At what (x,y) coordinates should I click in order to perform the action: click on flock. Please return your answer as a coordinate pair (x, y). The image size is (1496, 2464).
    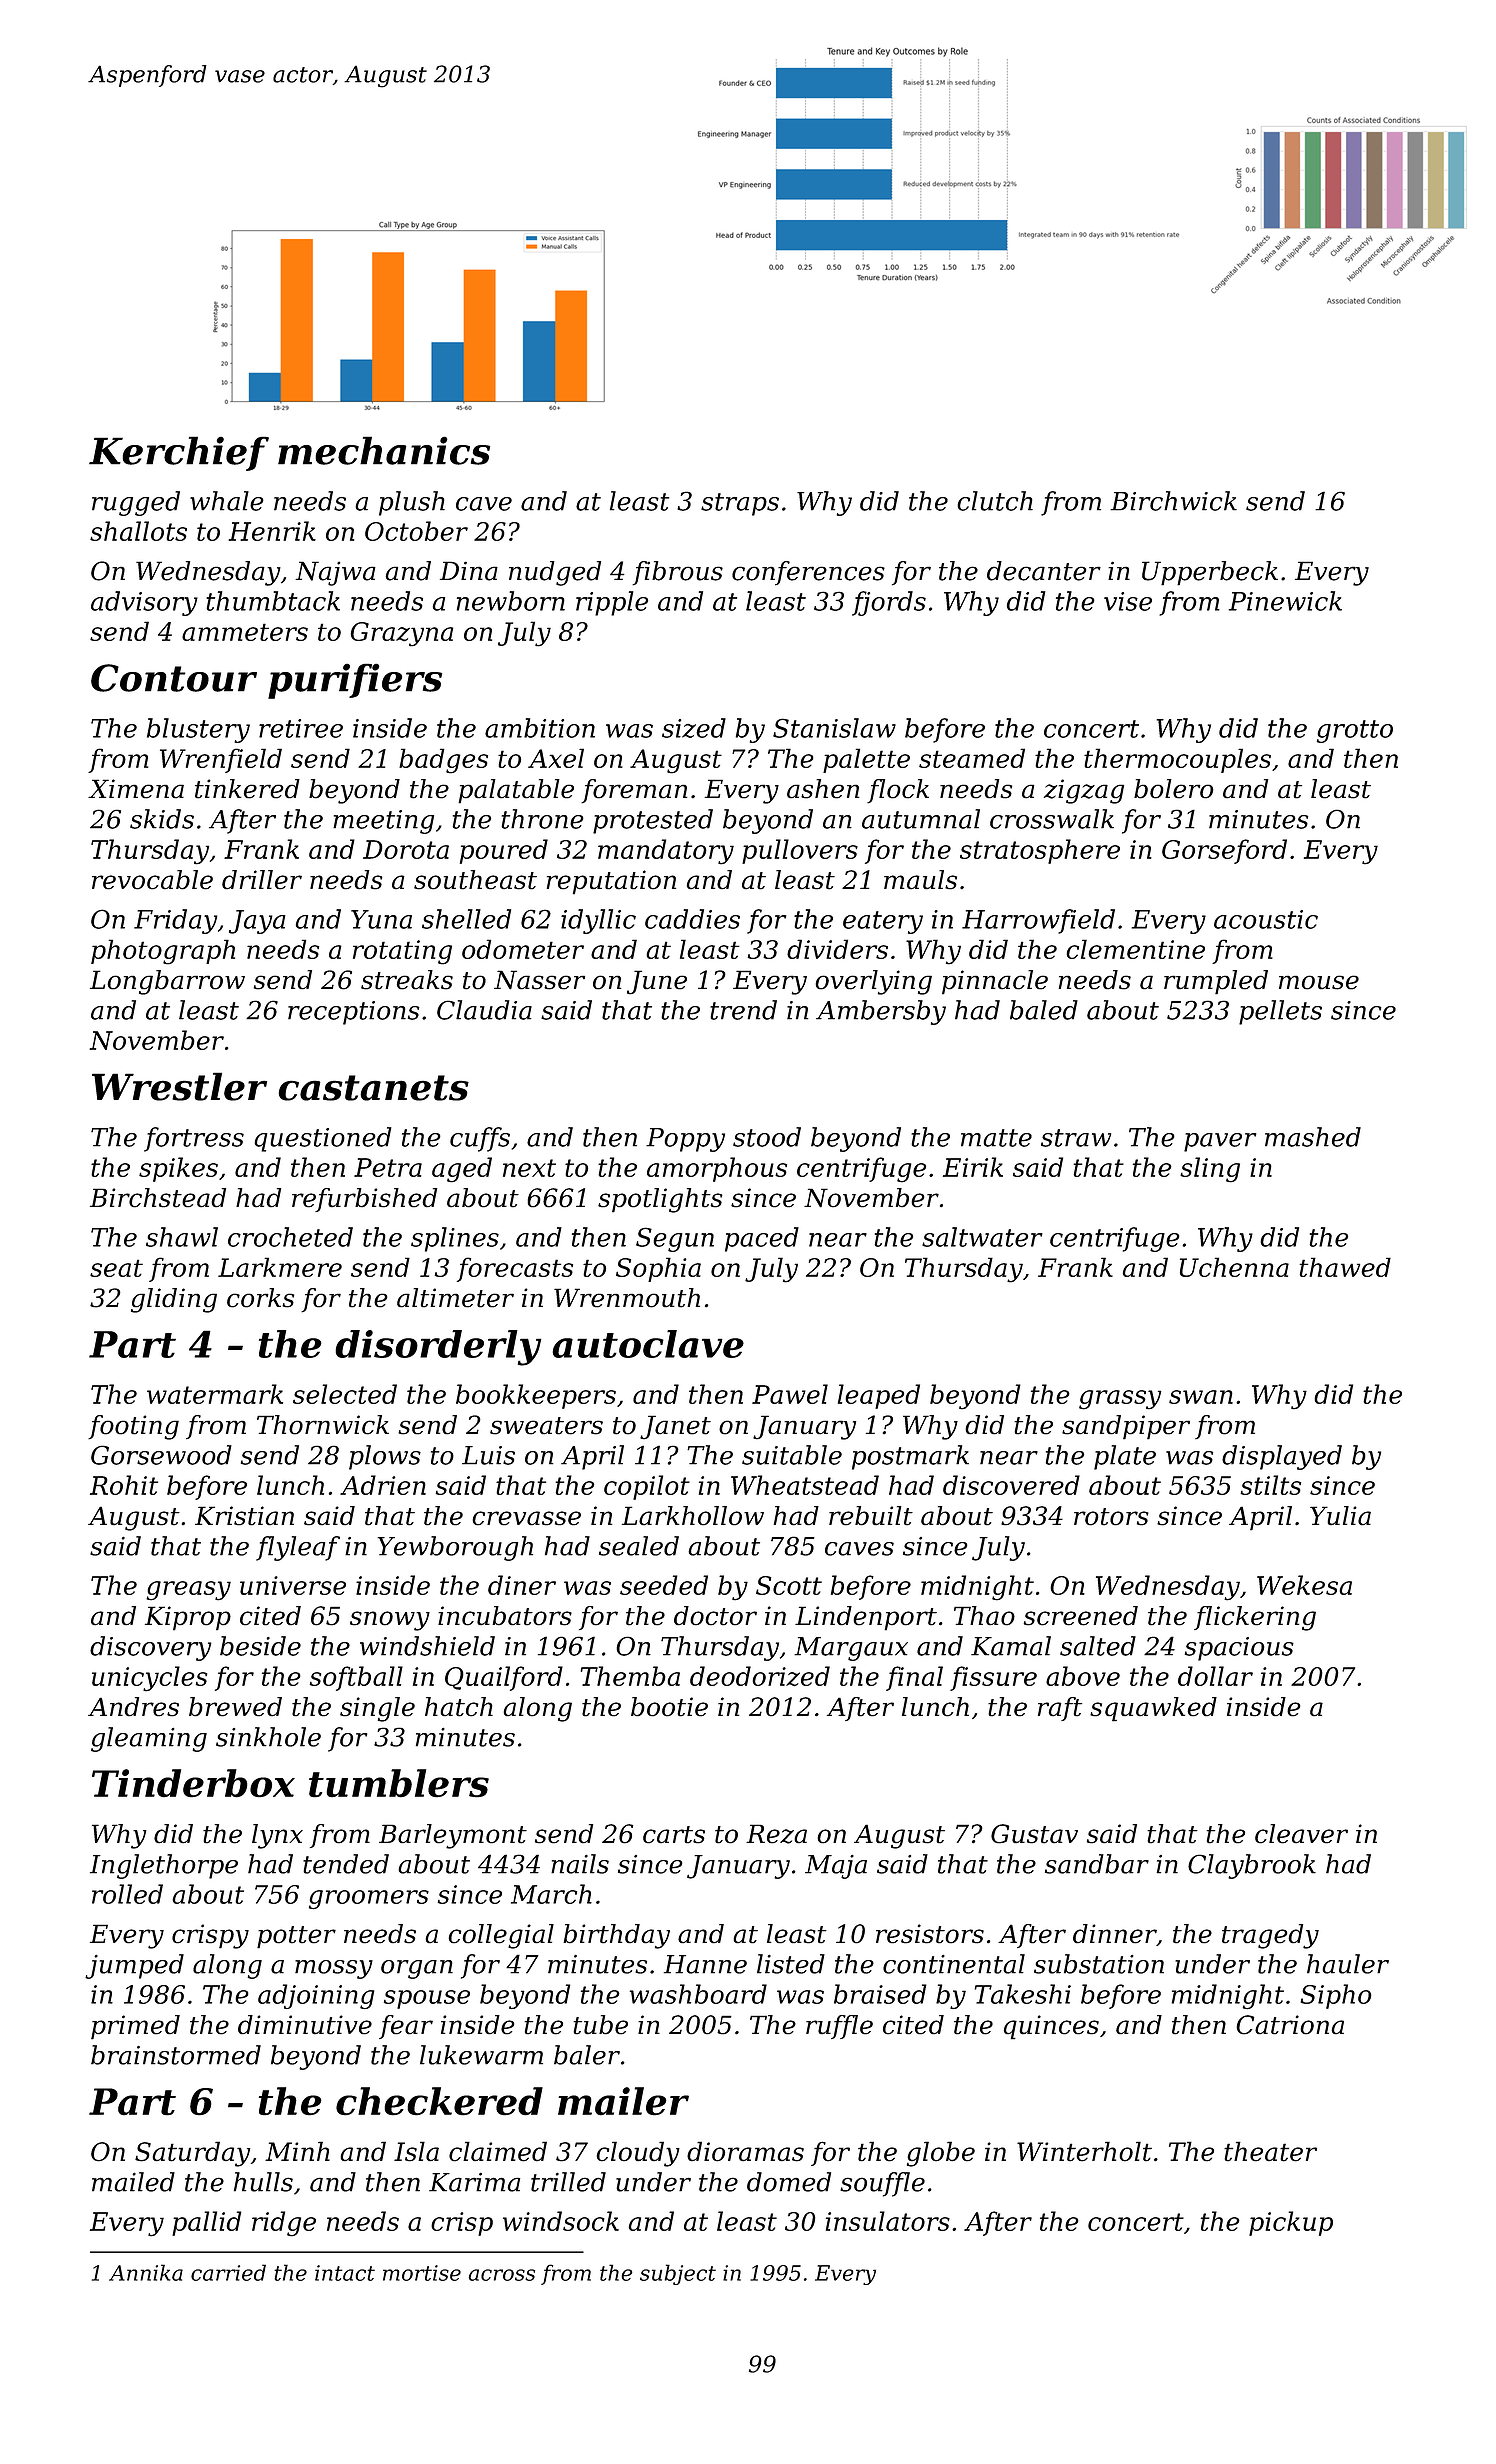
    Looking at the image, I should click on (898, 791).
